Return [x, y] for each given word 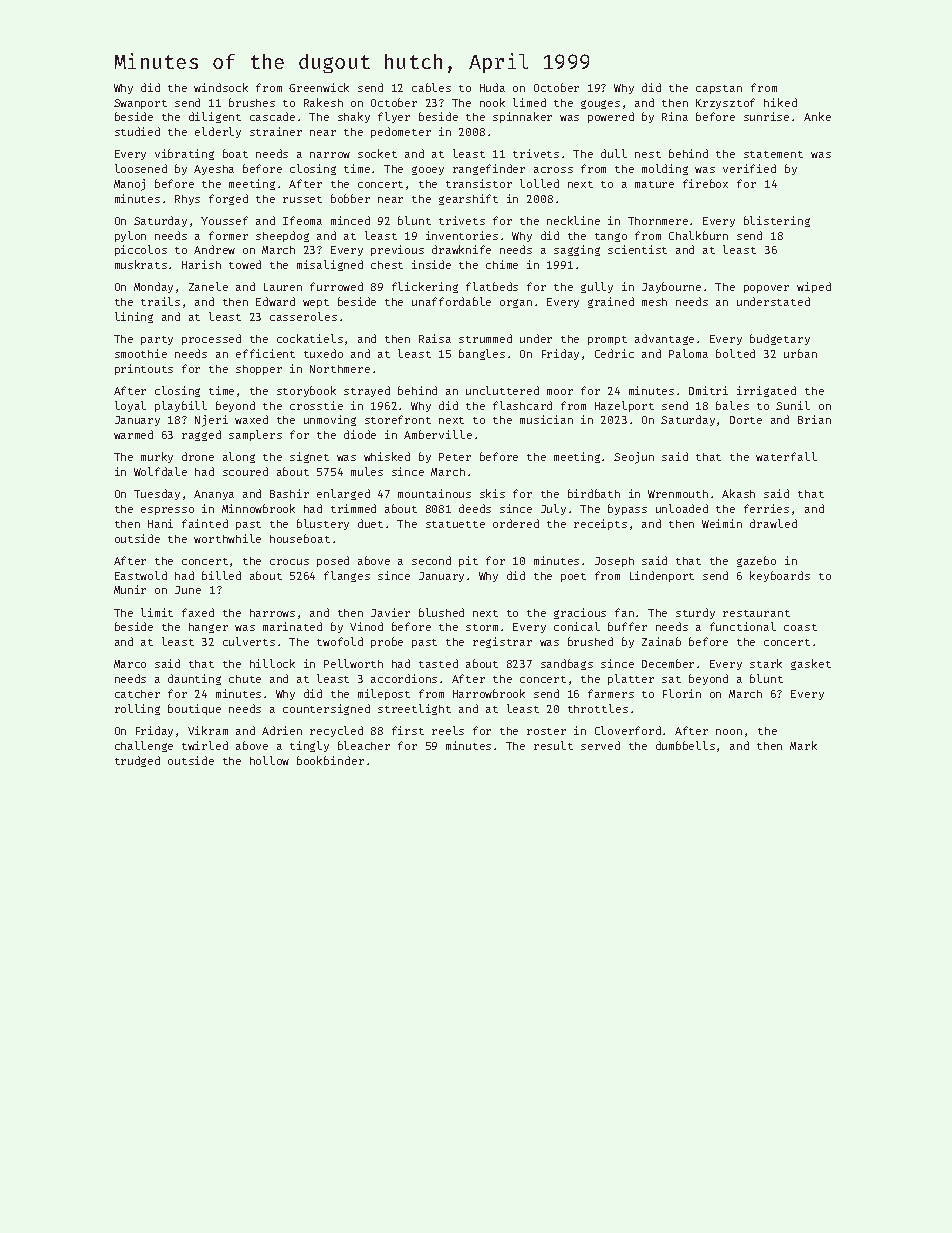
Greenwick [319, 87]
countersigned [326, 709]
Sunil [793, 405]
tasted [438, 663]
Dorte [746, 420]
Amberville [438, 434]
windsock [221, 87]
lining [134, 317]
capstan [719, 89]
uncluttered [502, 390]
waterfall [786, 456]
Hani [160, 523]
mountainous [434, 493]
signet [309, 457]
